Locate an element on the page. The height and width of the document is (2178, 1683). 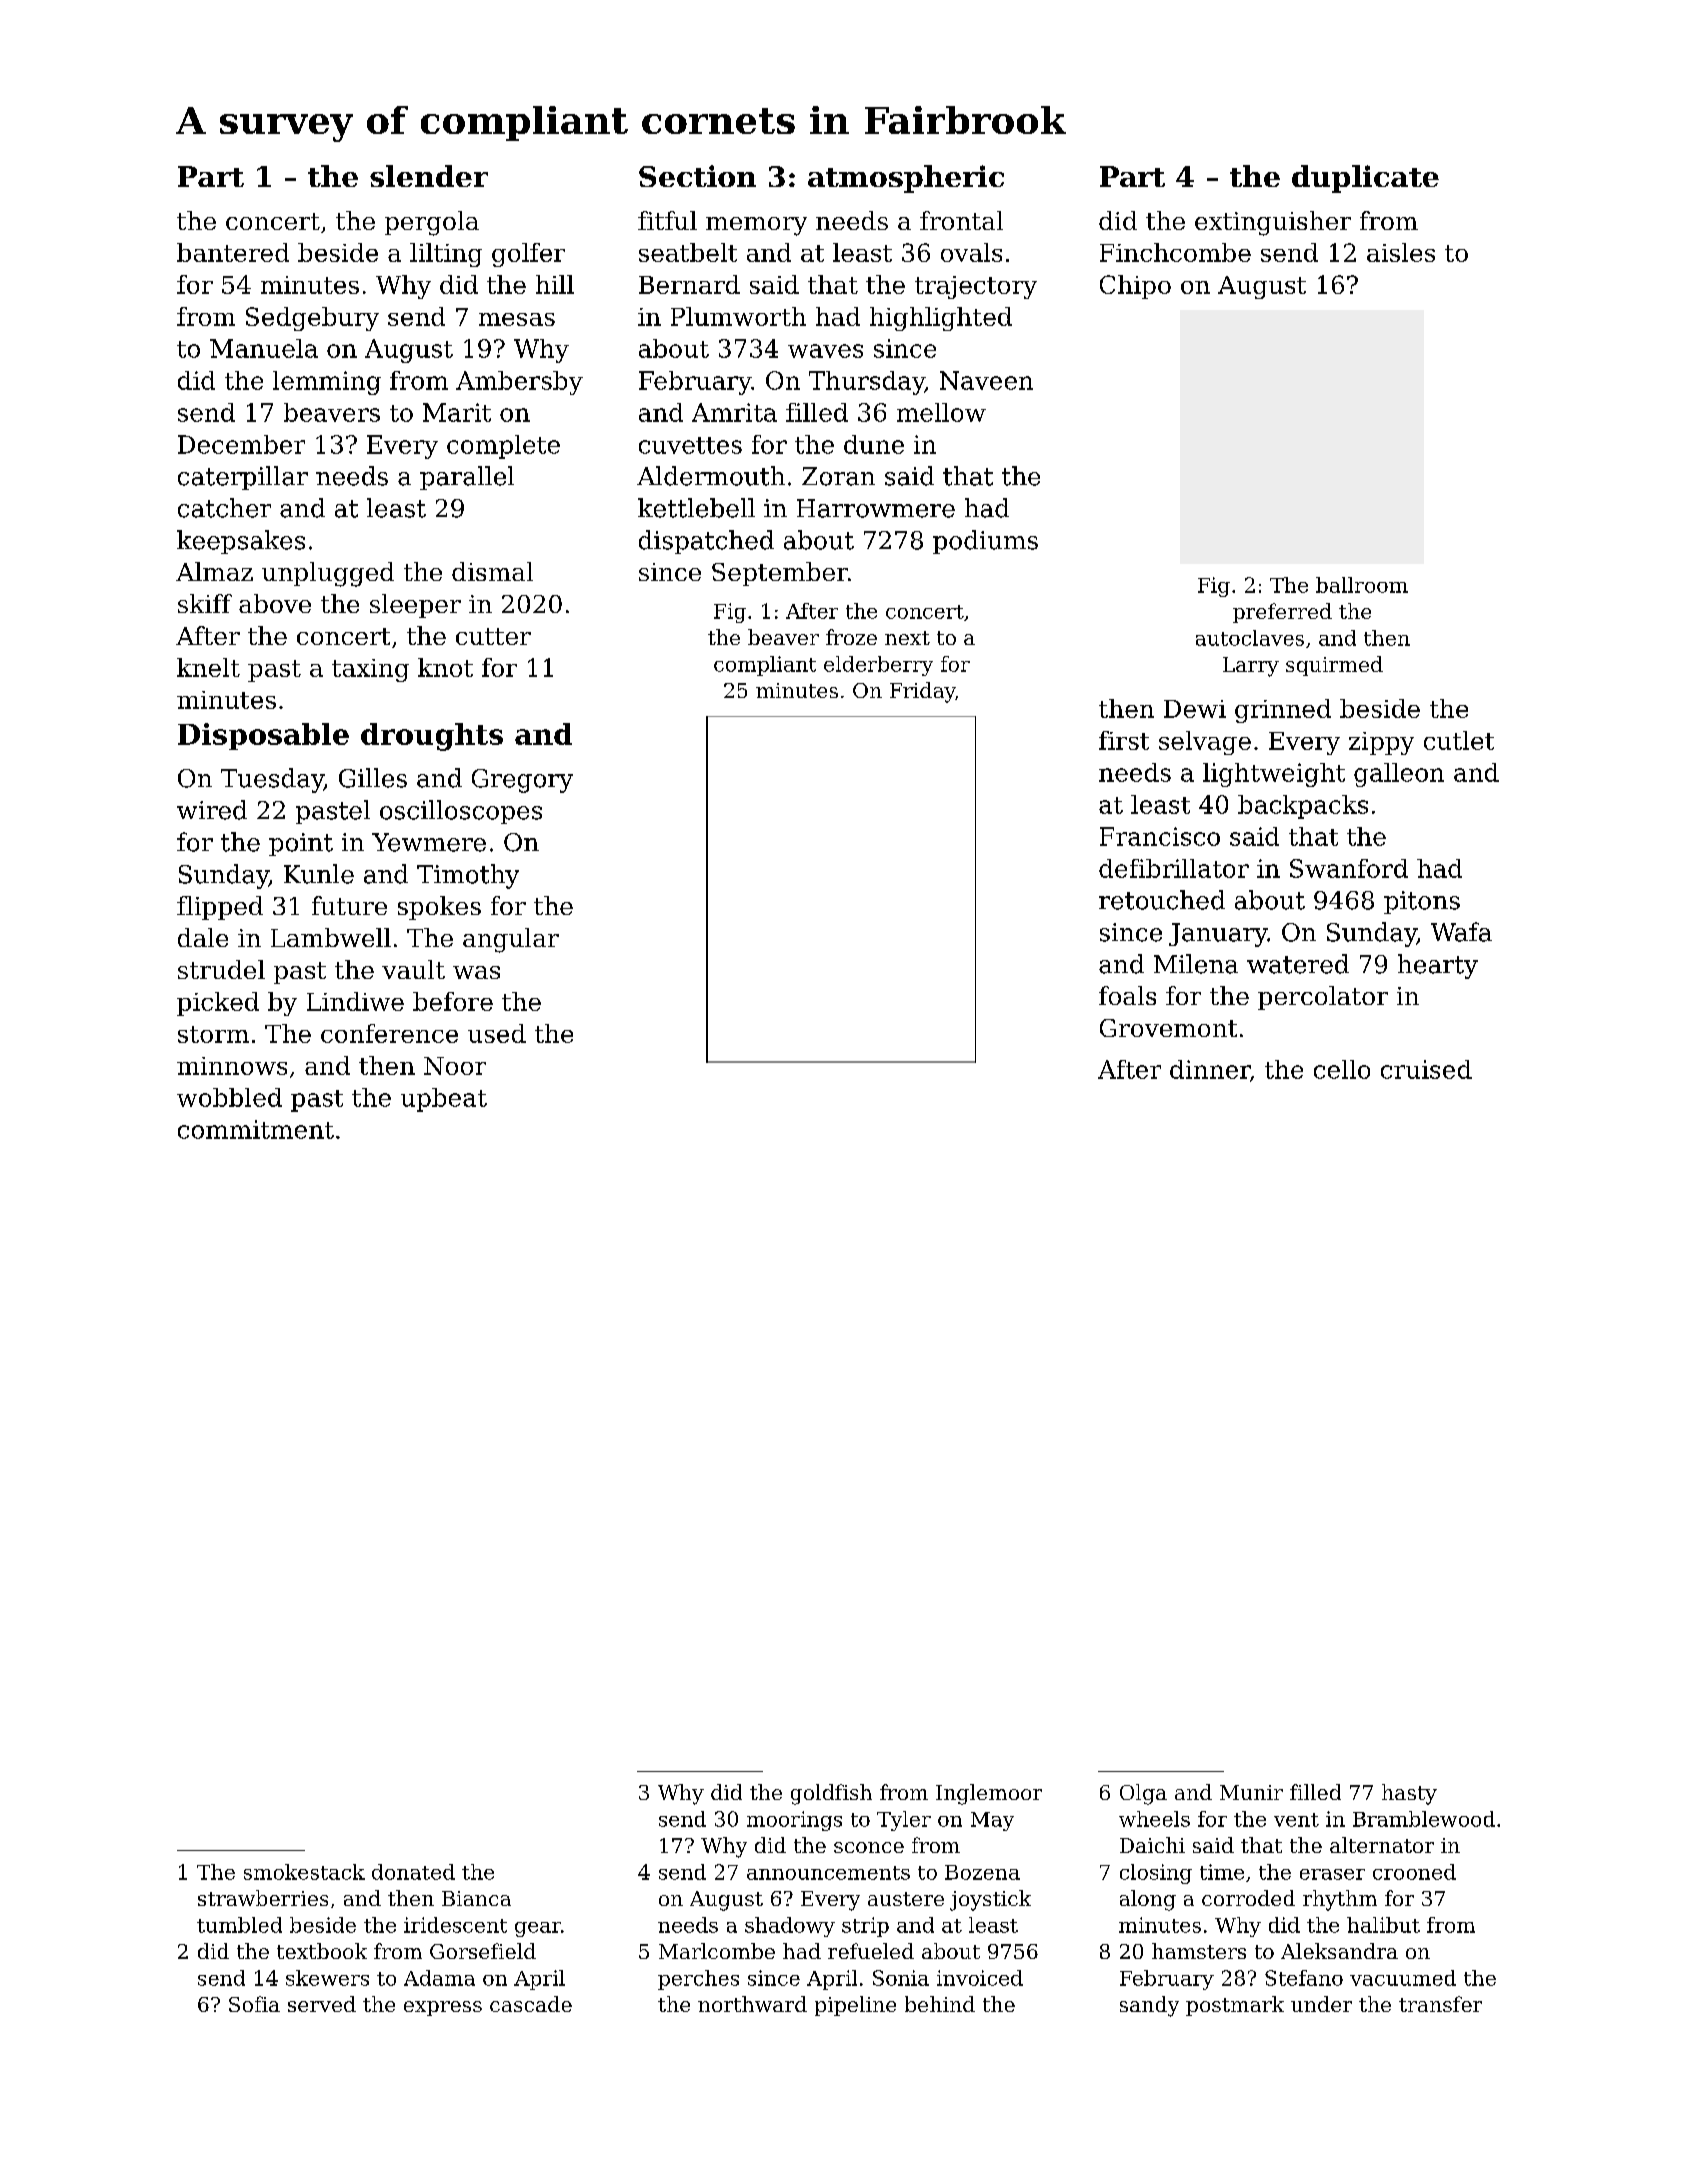
atmospheric is located at coordinates (906, 179).
